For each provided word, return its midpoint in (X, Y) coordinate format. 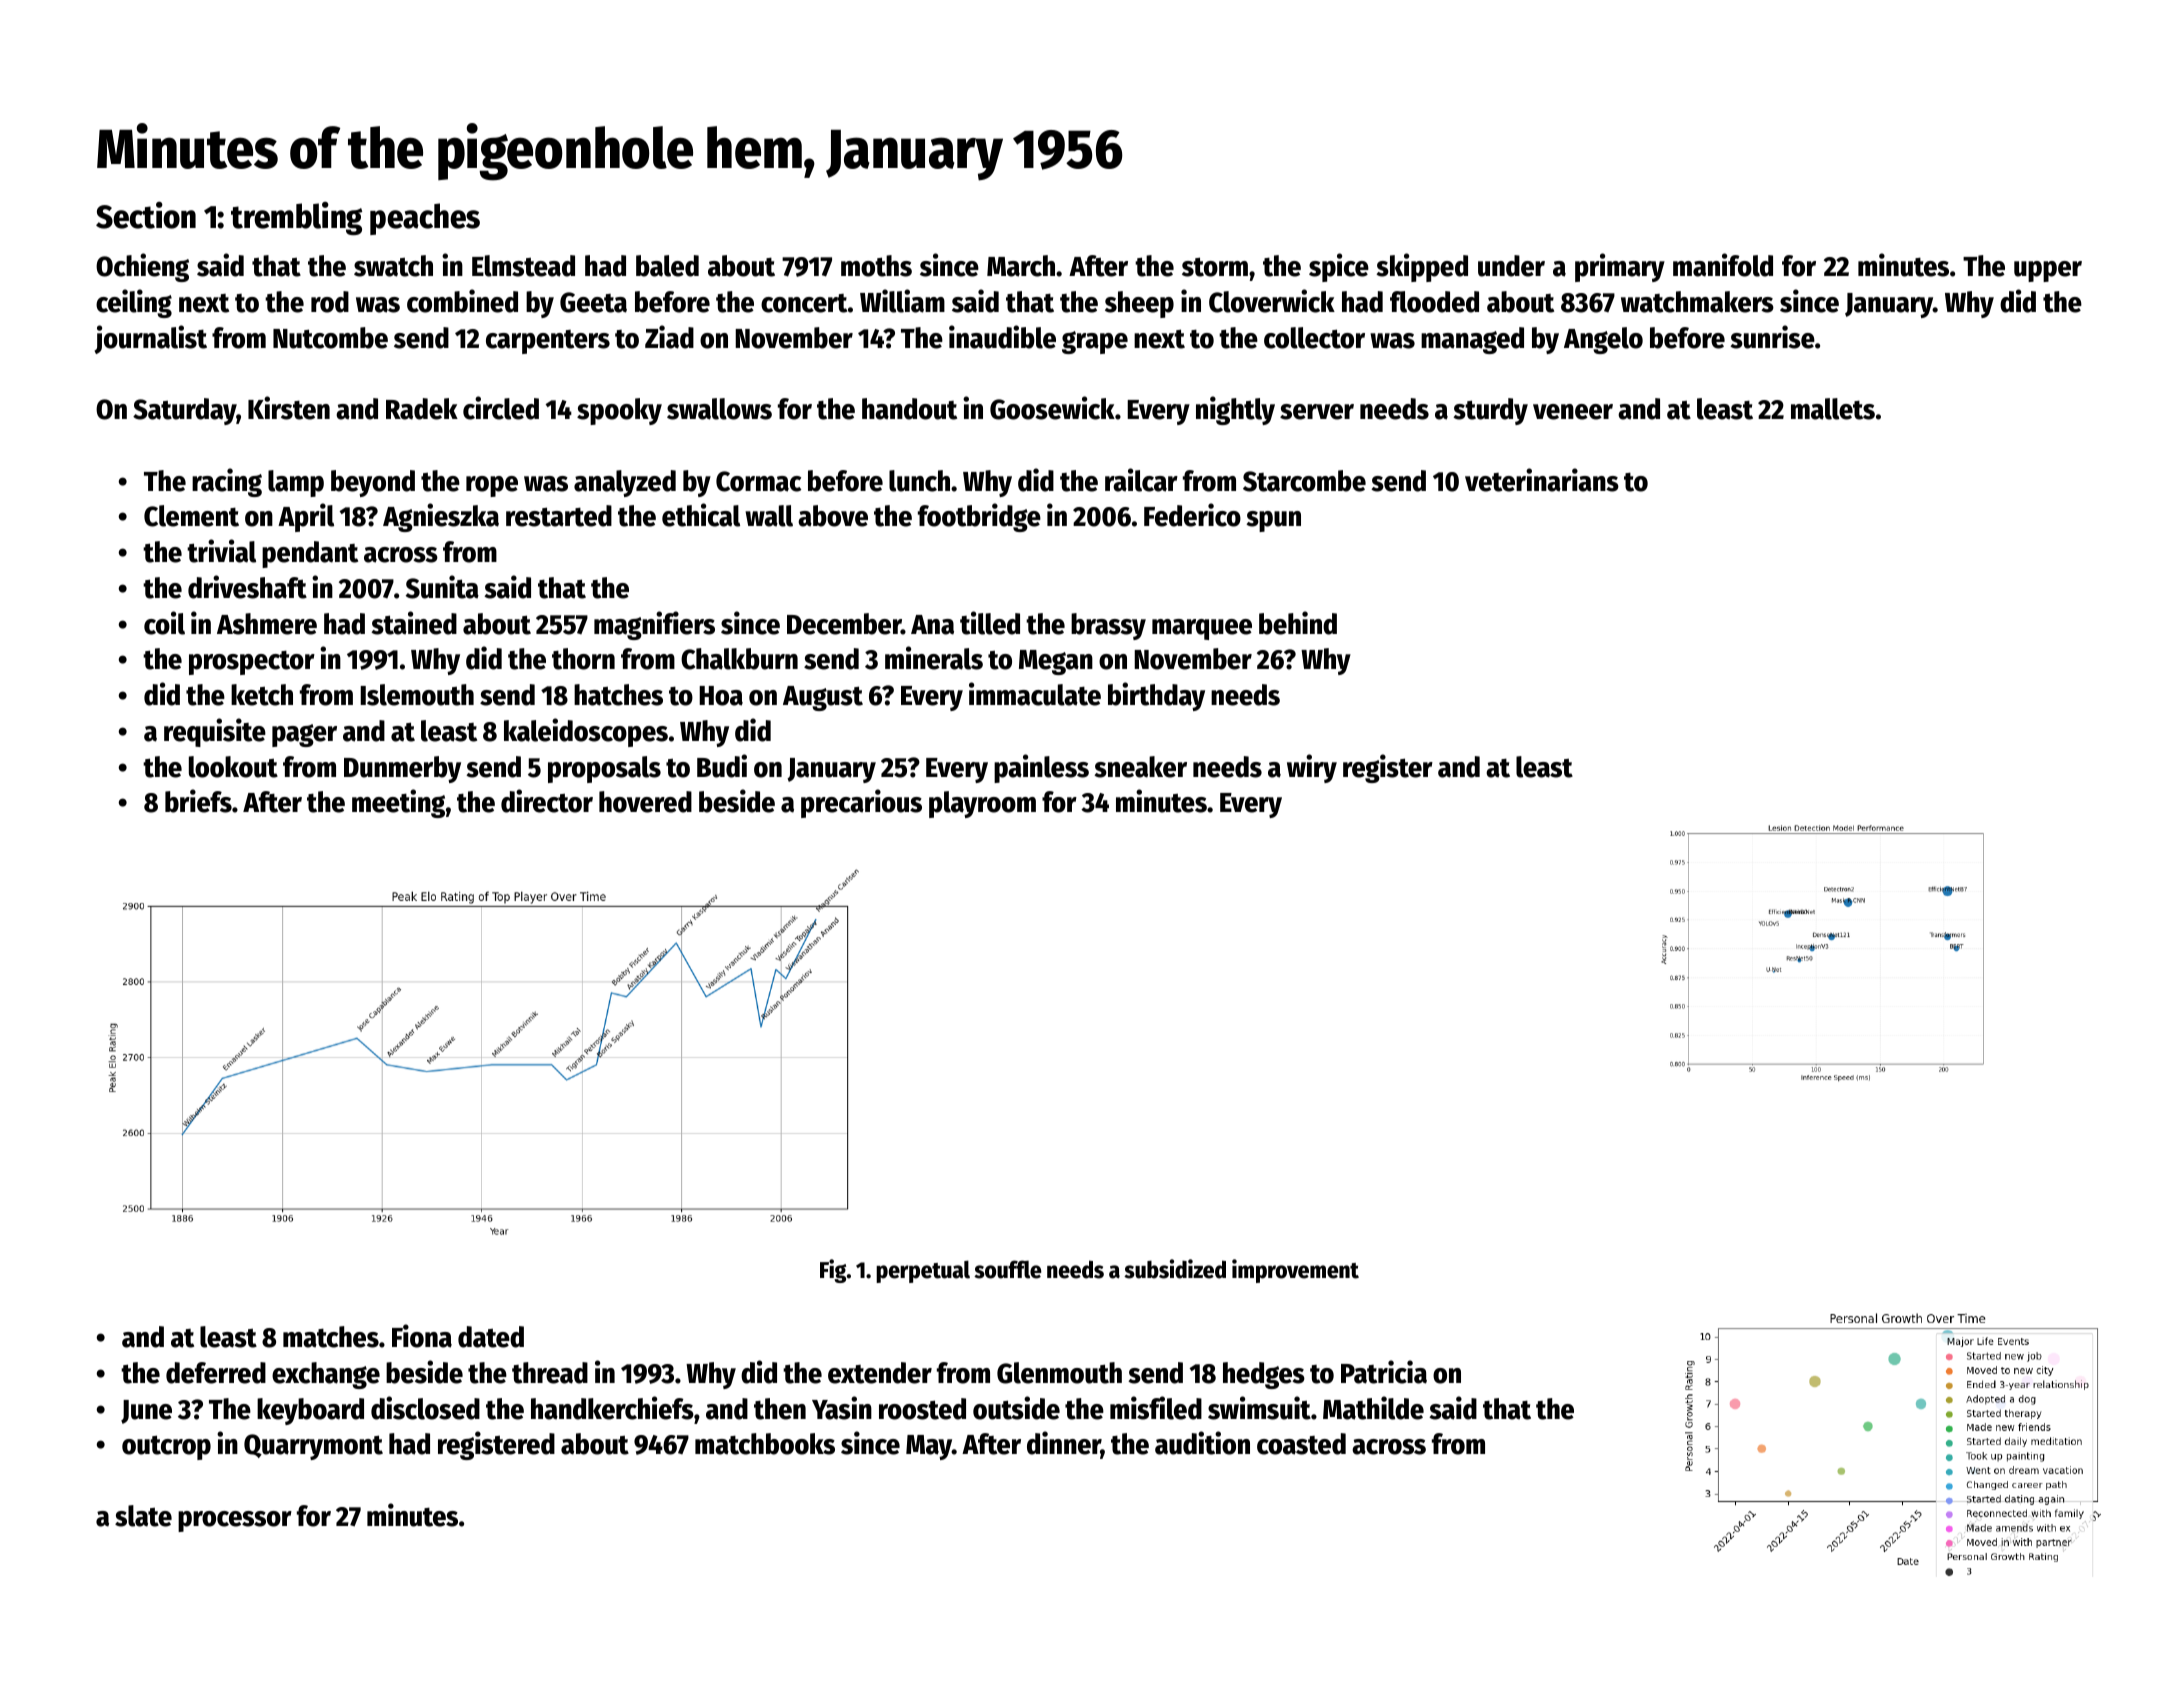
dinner (1064, 1444)
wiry (1312, 768)
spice (1339, 267)
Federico (1192, 515)
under (1511, 266)
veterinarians (1542, 480)
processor (235, 1521)
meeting (398, 803)
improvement (1295, 1271)
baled (667, 266)
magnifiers (654, 625)
